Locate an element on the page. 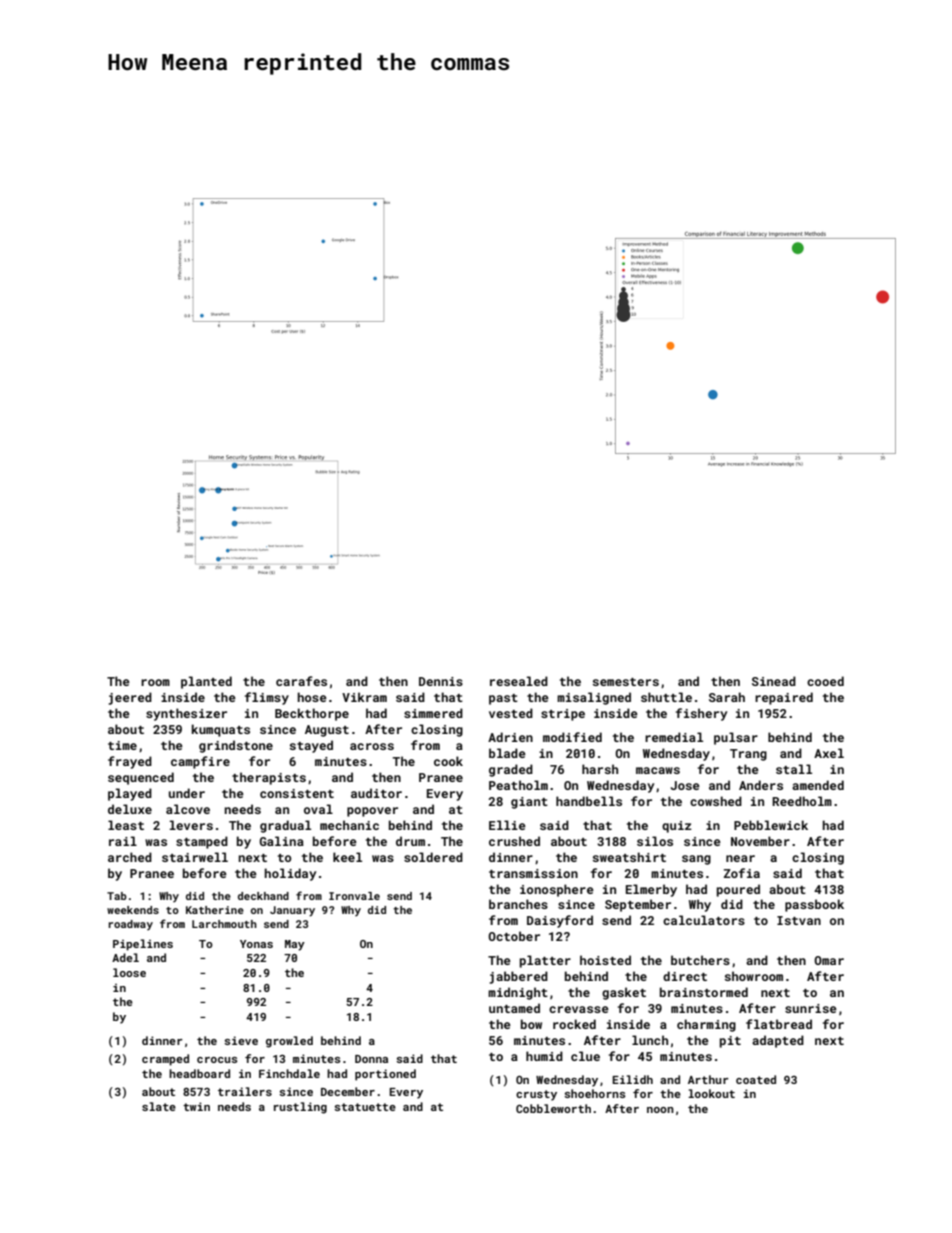  giant is located at coordinates (529, 803).
